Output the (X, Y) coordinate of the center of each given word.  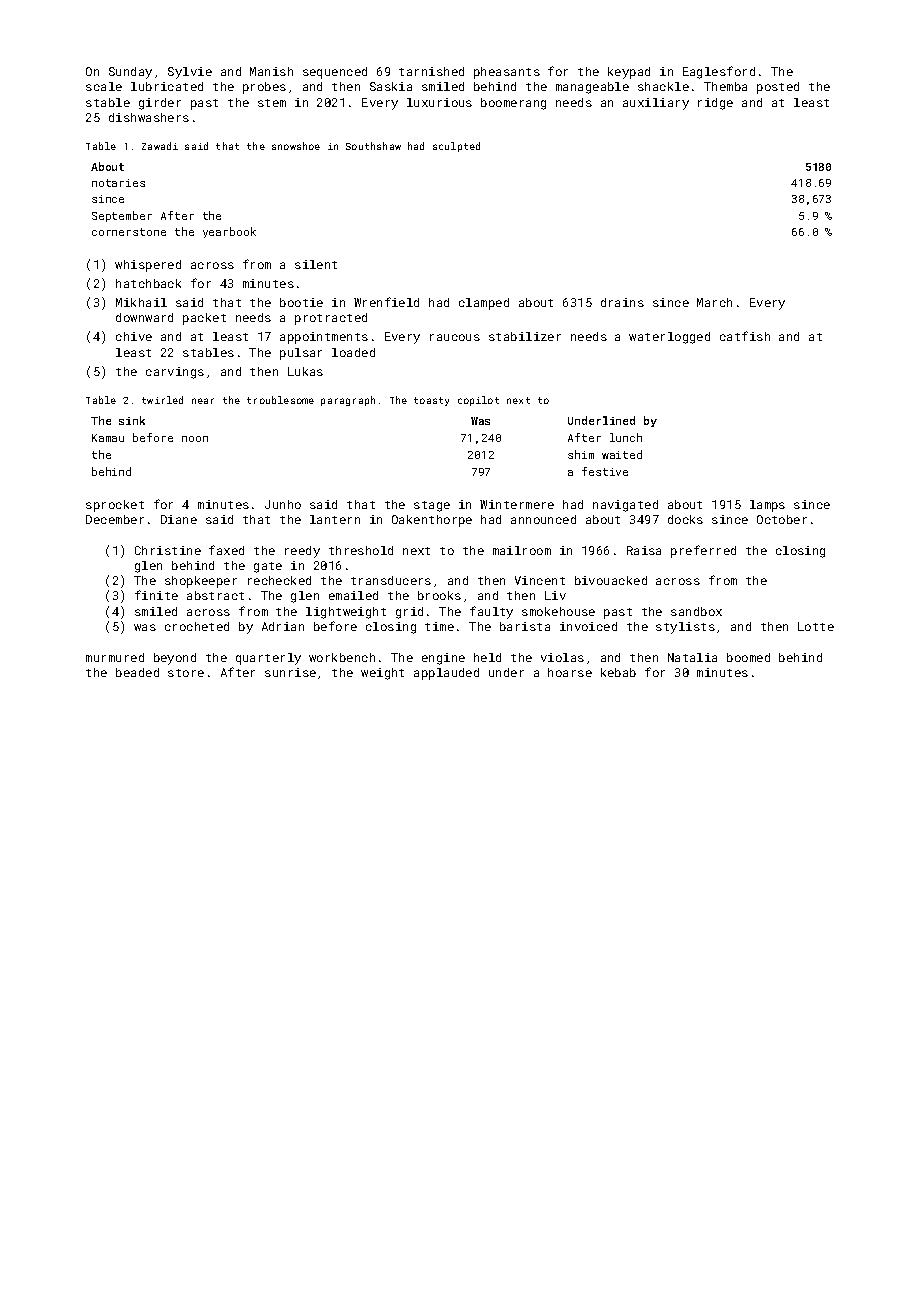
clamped (484, 304)
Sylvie (190, 73)
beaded (137, 672)
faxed (226, 550)
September (122, 216)
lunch (626, 437)
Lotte (816, 626)
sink (132, 420)
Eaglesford (719, 72)
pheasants (507, 73)
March (714, 302)
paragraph (348, 401)
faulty (491, 612)
